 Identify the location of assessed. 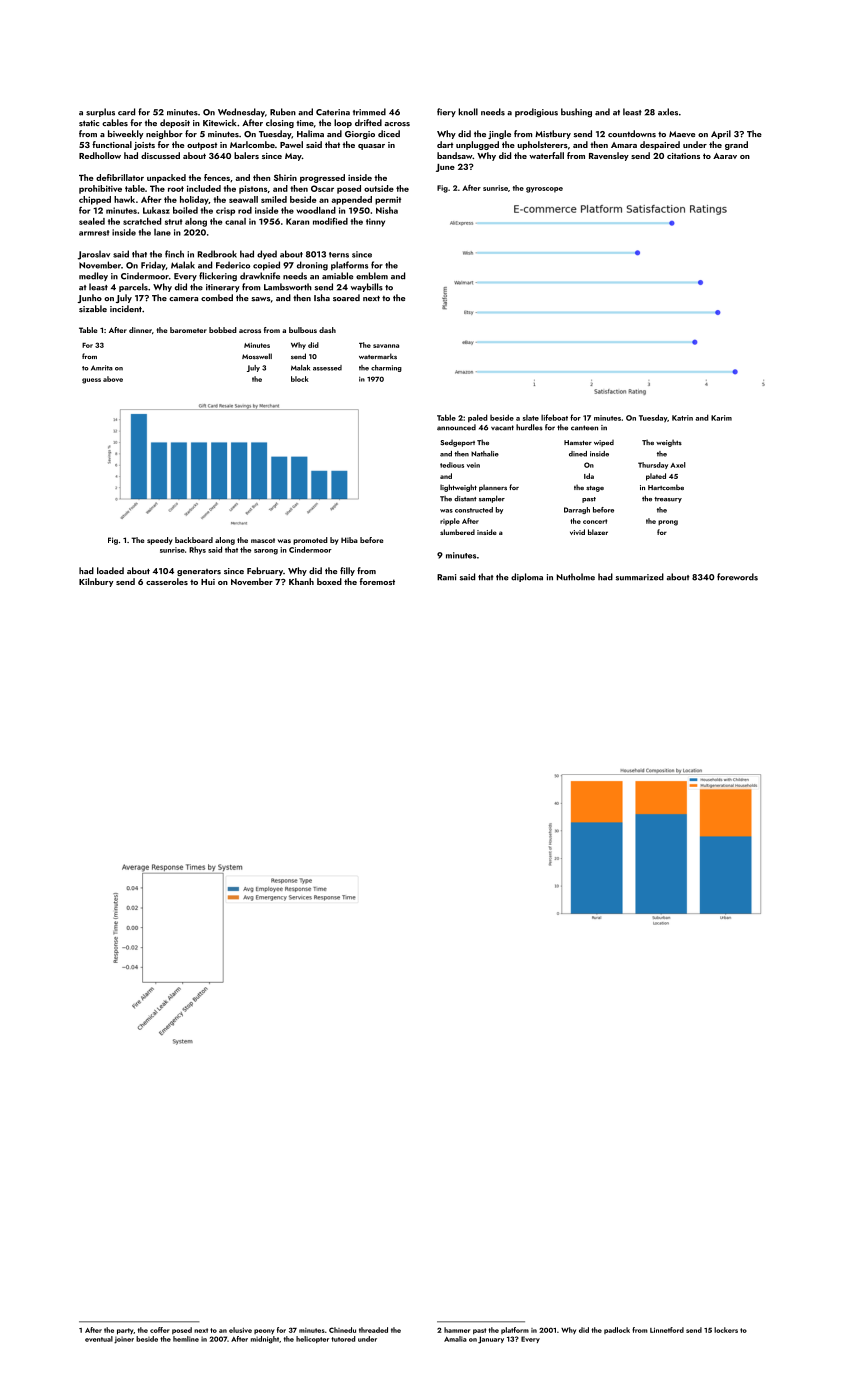
(327, 368).
